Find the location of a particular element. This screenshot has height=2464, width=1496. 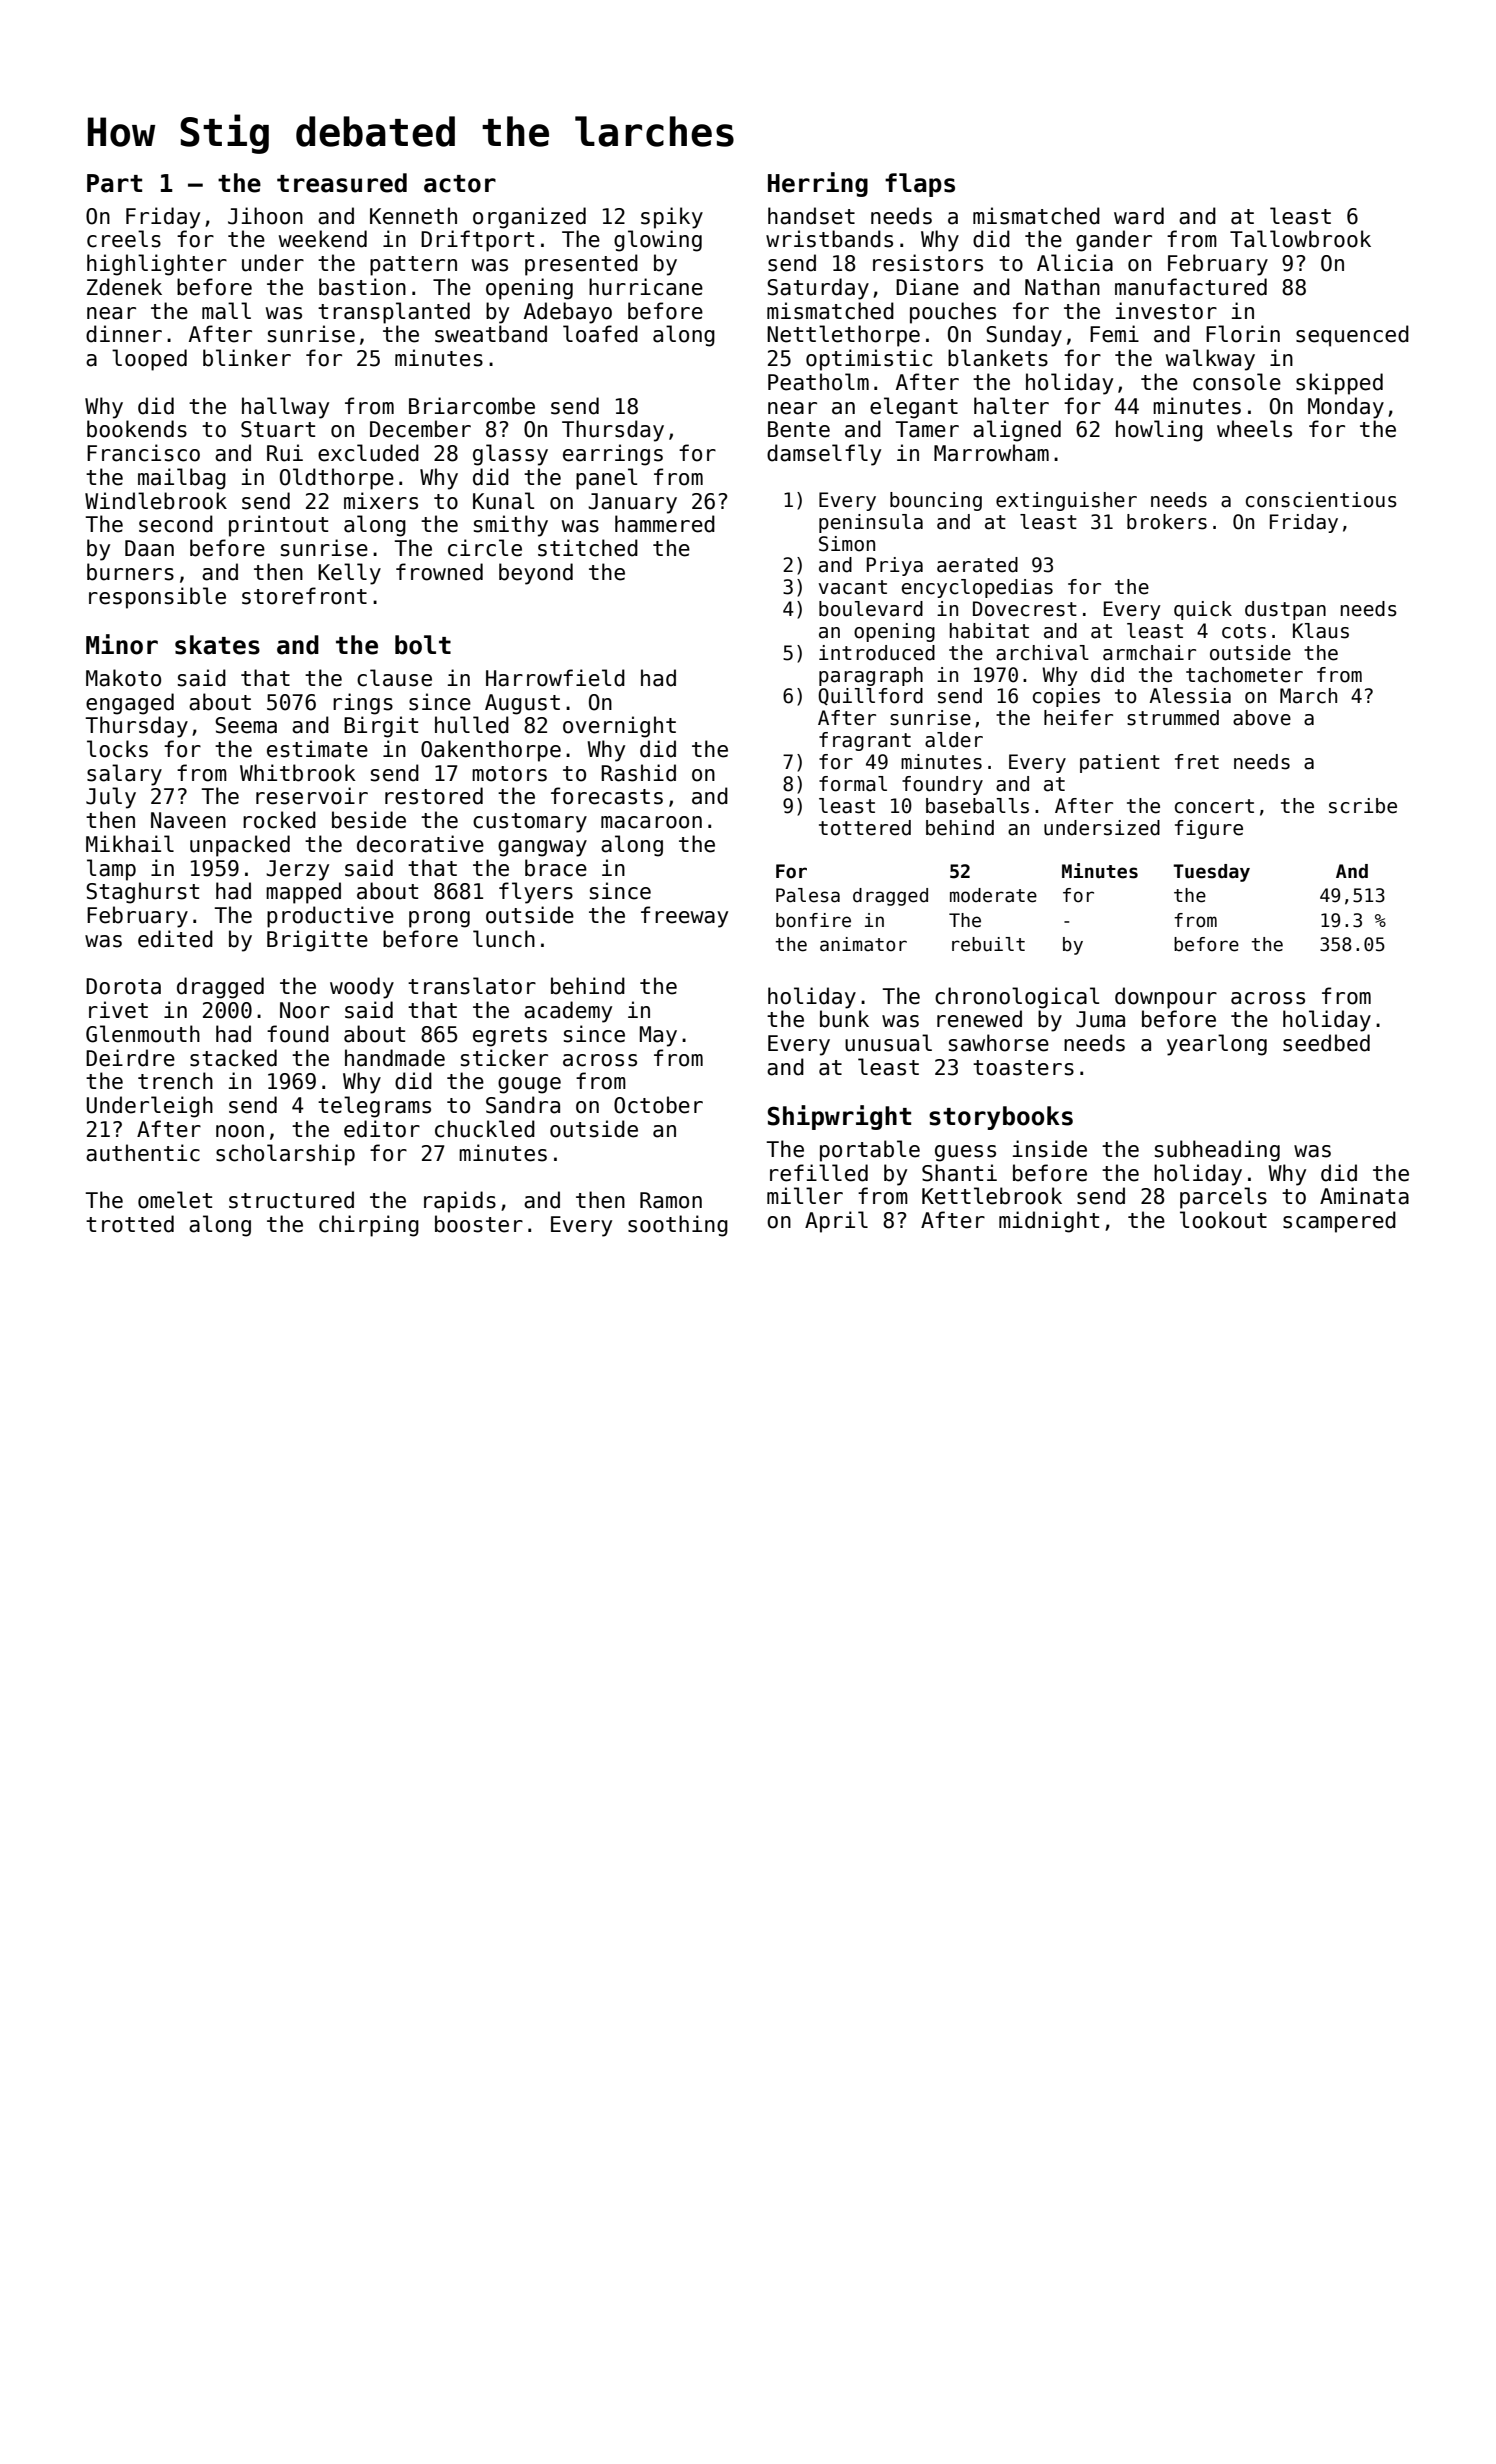

Ramon is located at coordinates (671, 1200).
